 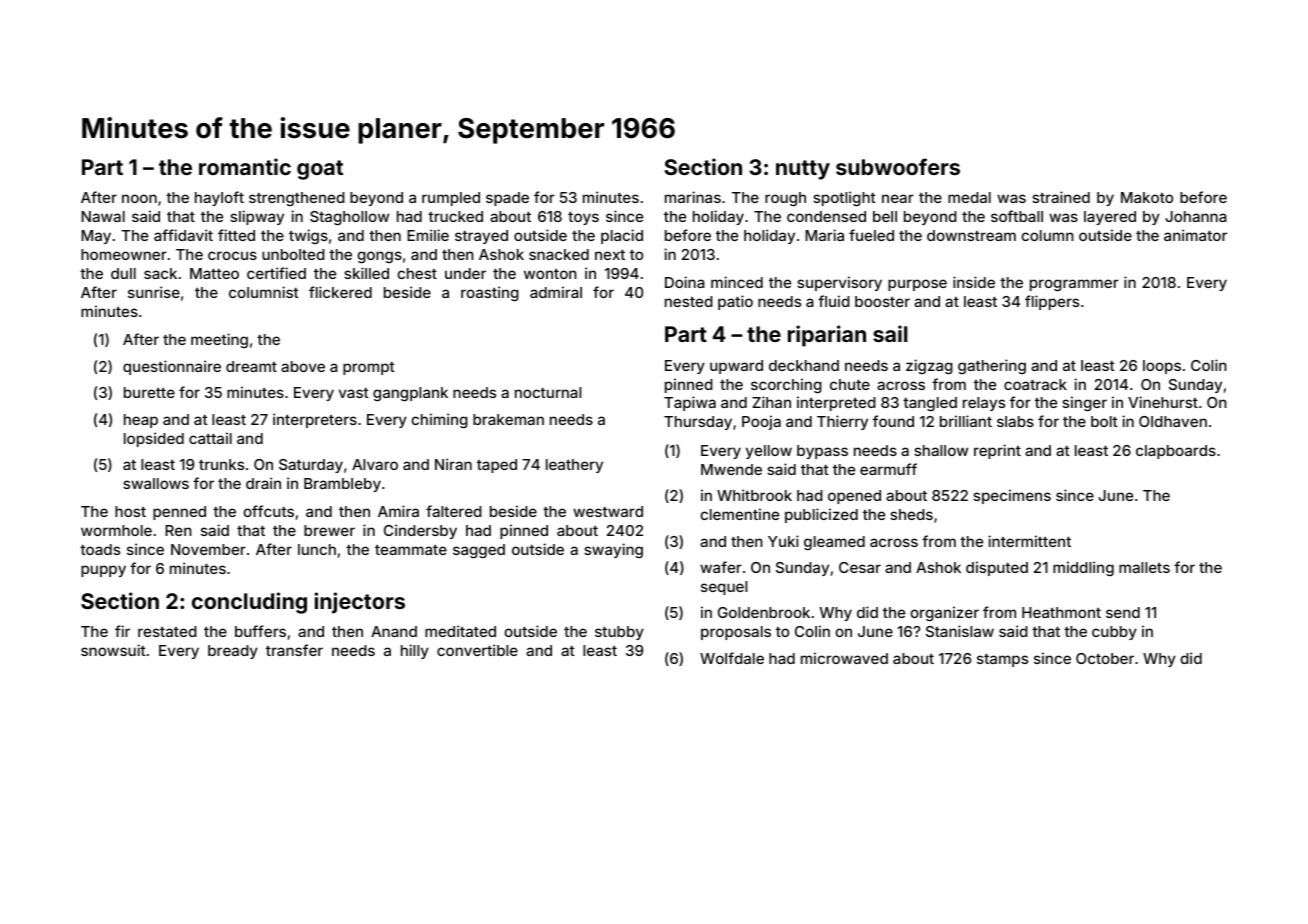 I want to click on spade, so click(x=507, y=199).
